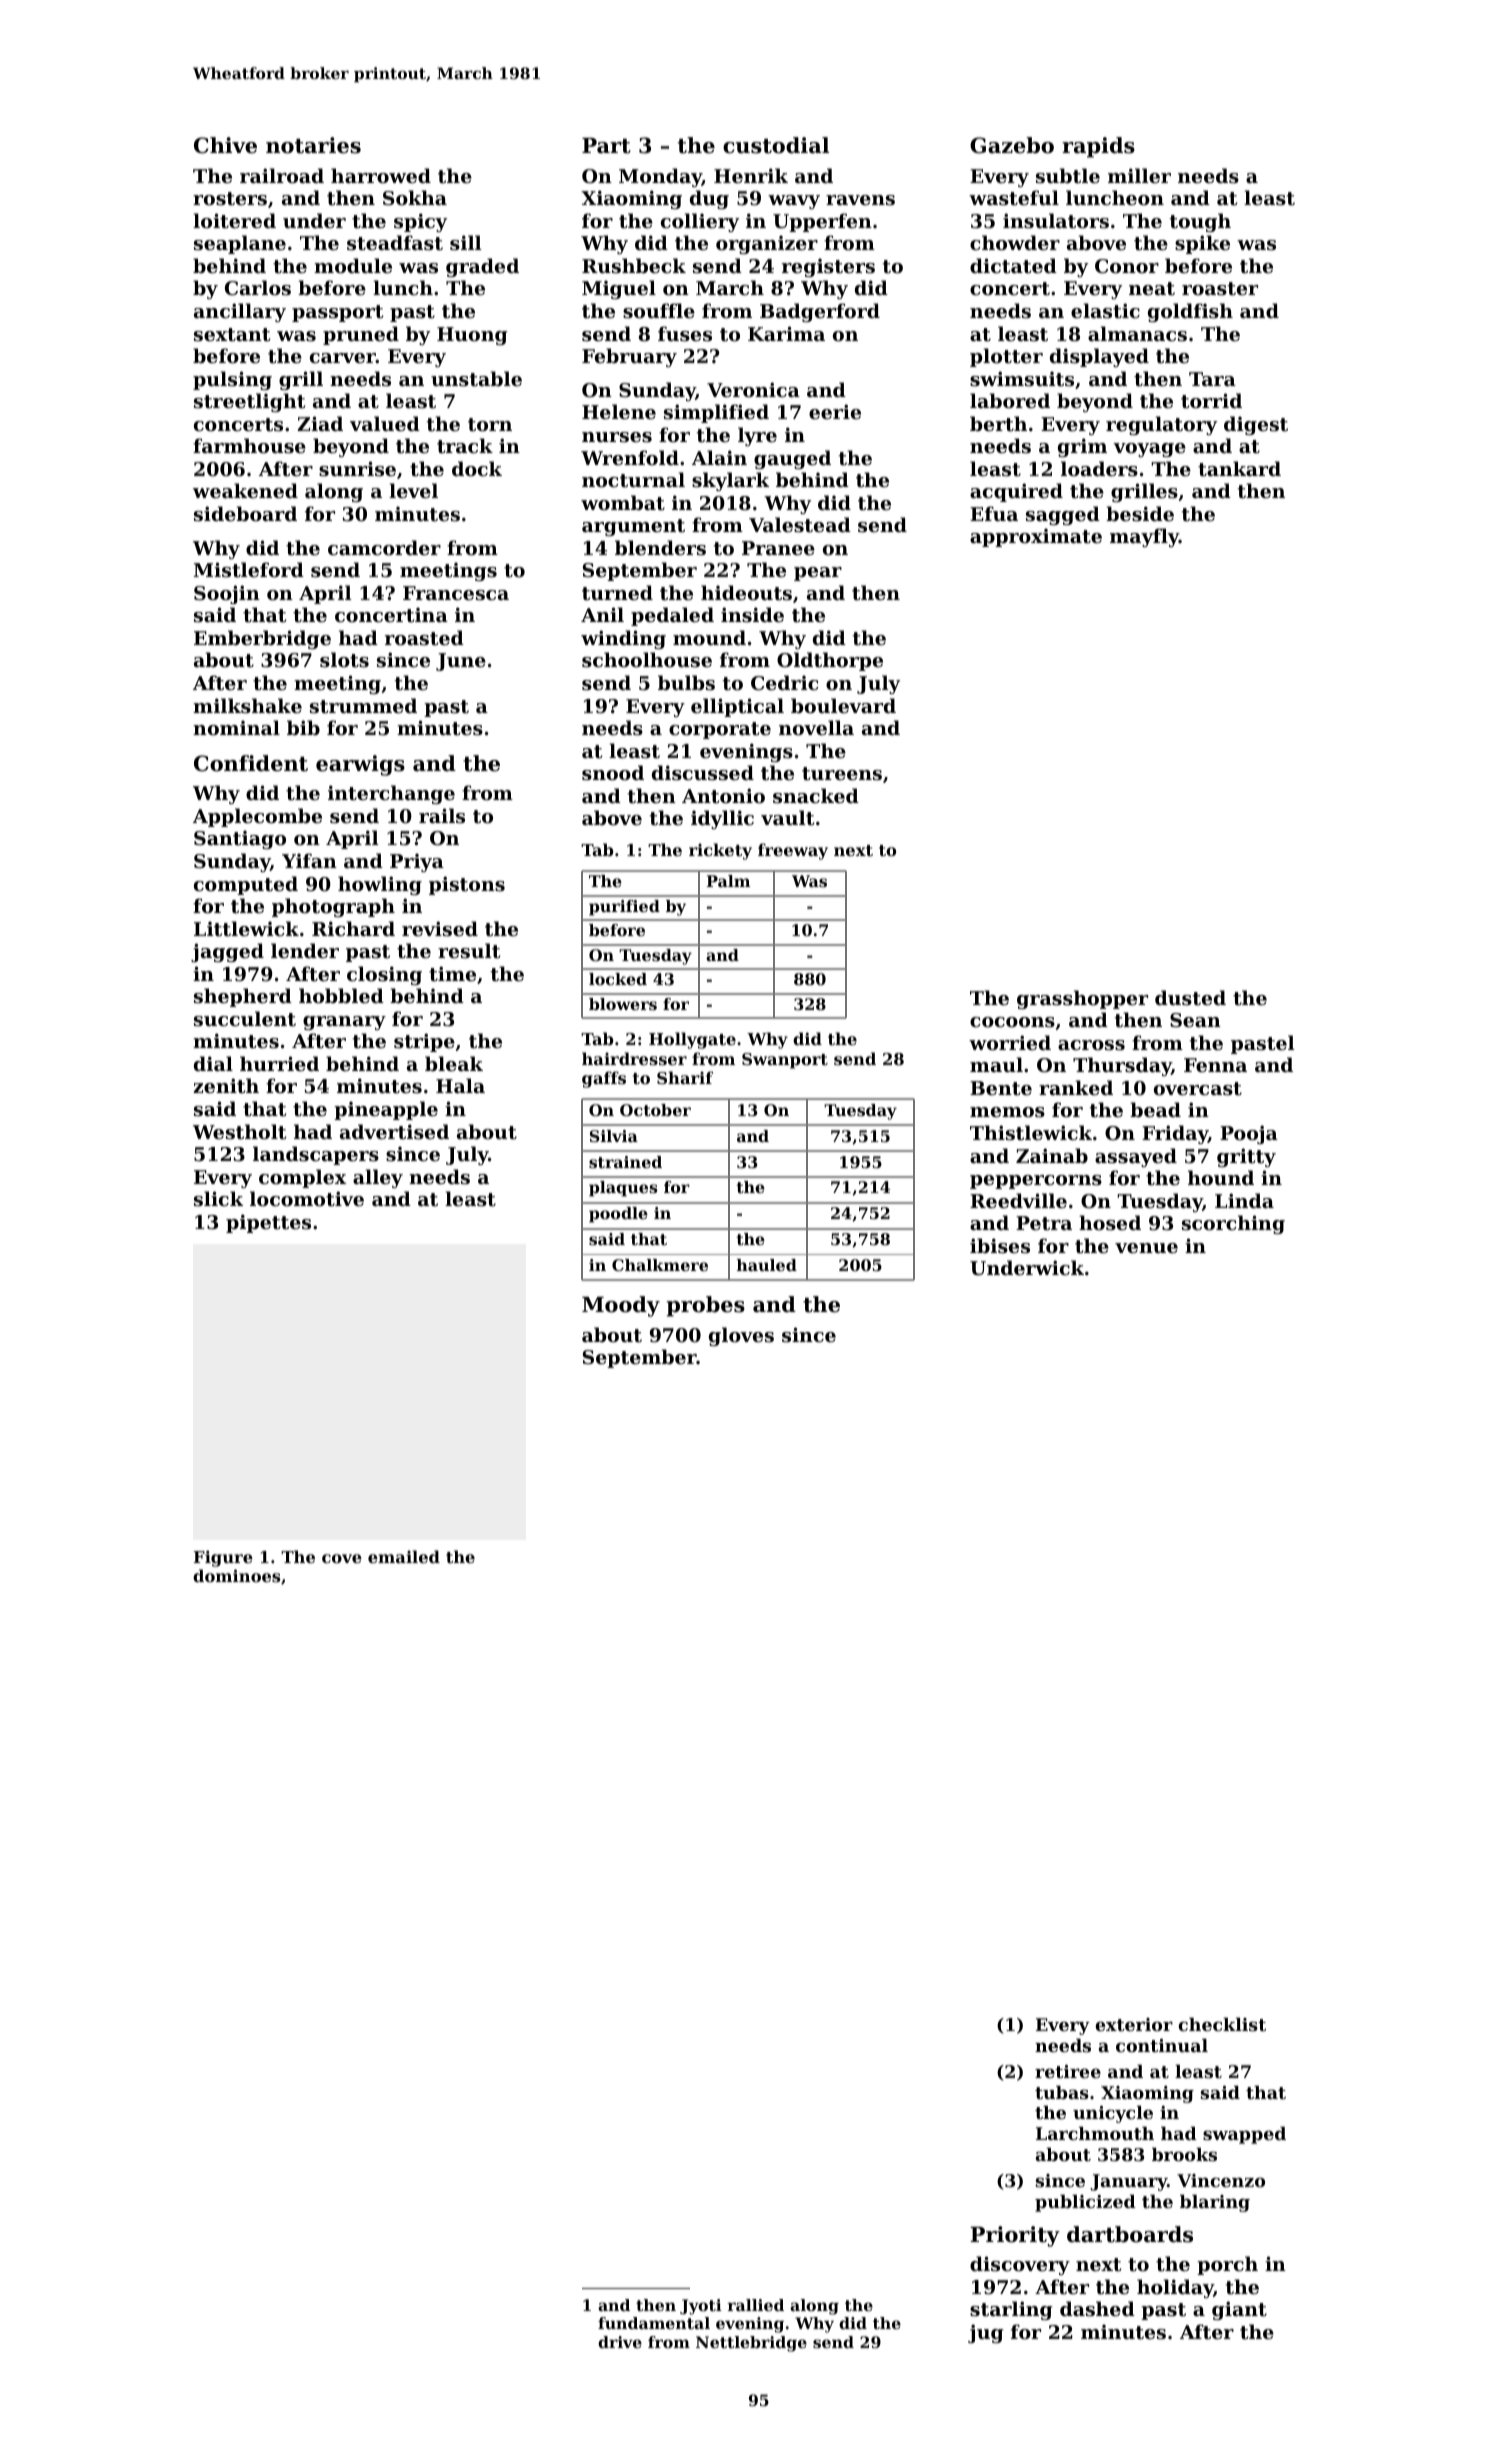  I want to click on checklist, so click(1222, 2024).
